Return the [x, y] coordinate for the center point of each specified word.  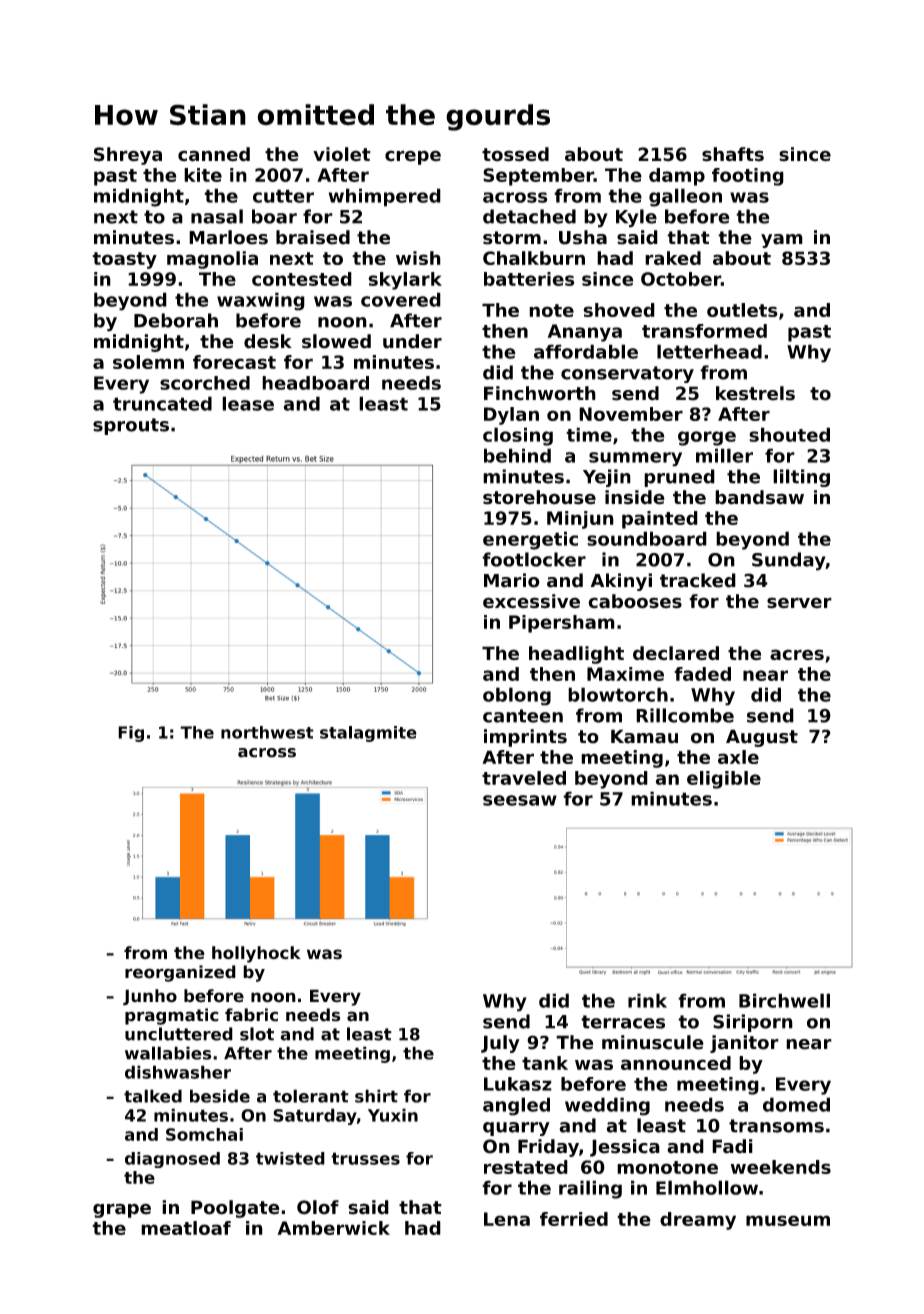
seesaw [520, 800]
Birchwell [784, 1000]
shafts [733, 154]
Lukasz [518, 1084]
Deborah [176, 320]
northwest [267, 732]
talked [153, 1096]
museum [788, 1220]
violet [342, 154]
